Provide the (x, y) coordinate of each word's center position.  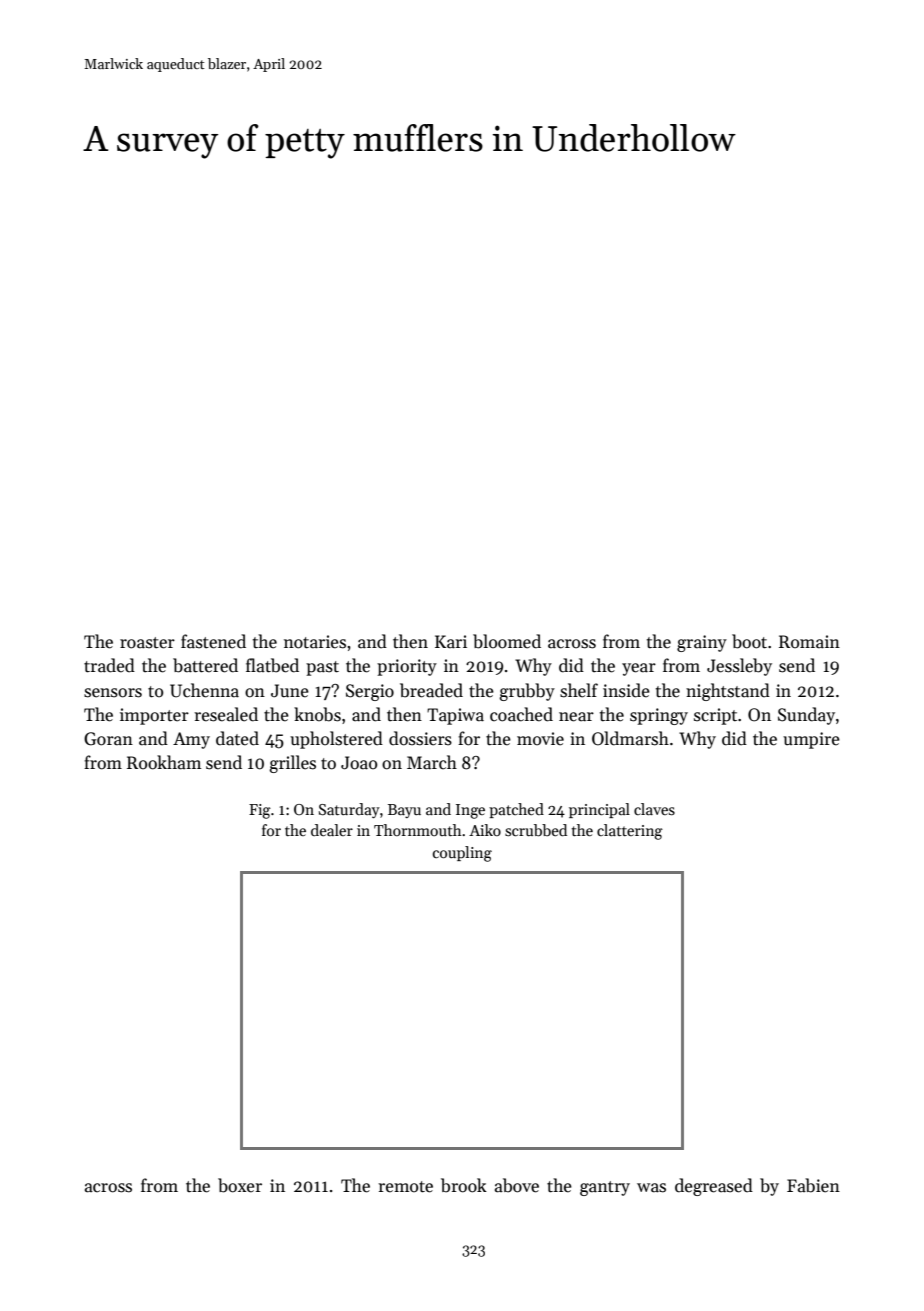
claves (654, 809)
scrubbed (536, 830)
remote (405, 1187)
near (576, 717)
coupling (462, 854)
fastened (213, 641)
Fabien (813, 1185)
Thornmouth (418, 830)
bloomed (507, 641)
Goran (108, 739)
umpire (811, 740)
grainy (702, 643)
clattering (630, 832)
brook (464, 1185)
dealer (332, 830)
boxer (240, 1185)
